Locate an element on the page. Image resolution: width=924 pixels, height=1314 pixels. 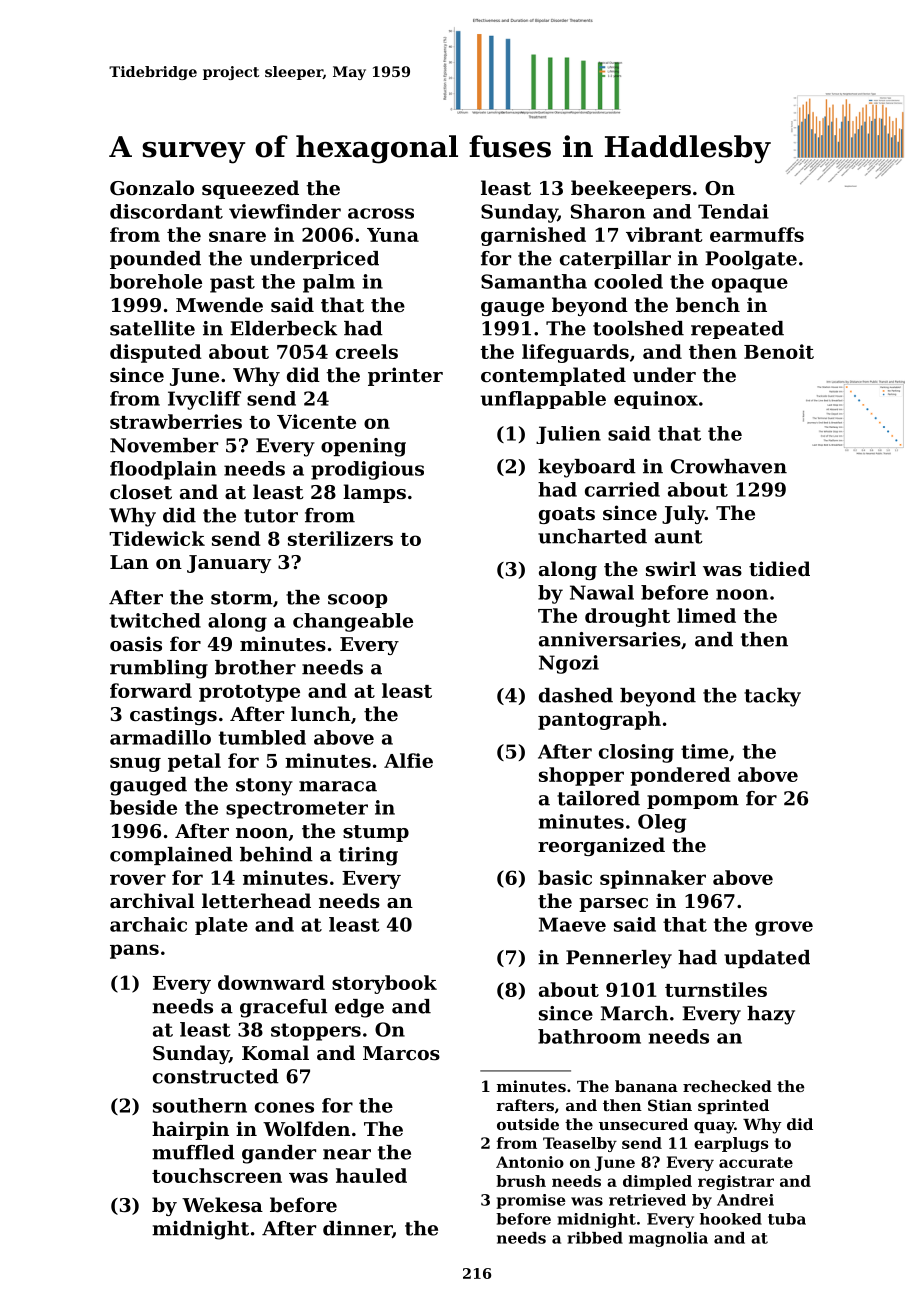
Alfie is located at coordinates (408, 760).
